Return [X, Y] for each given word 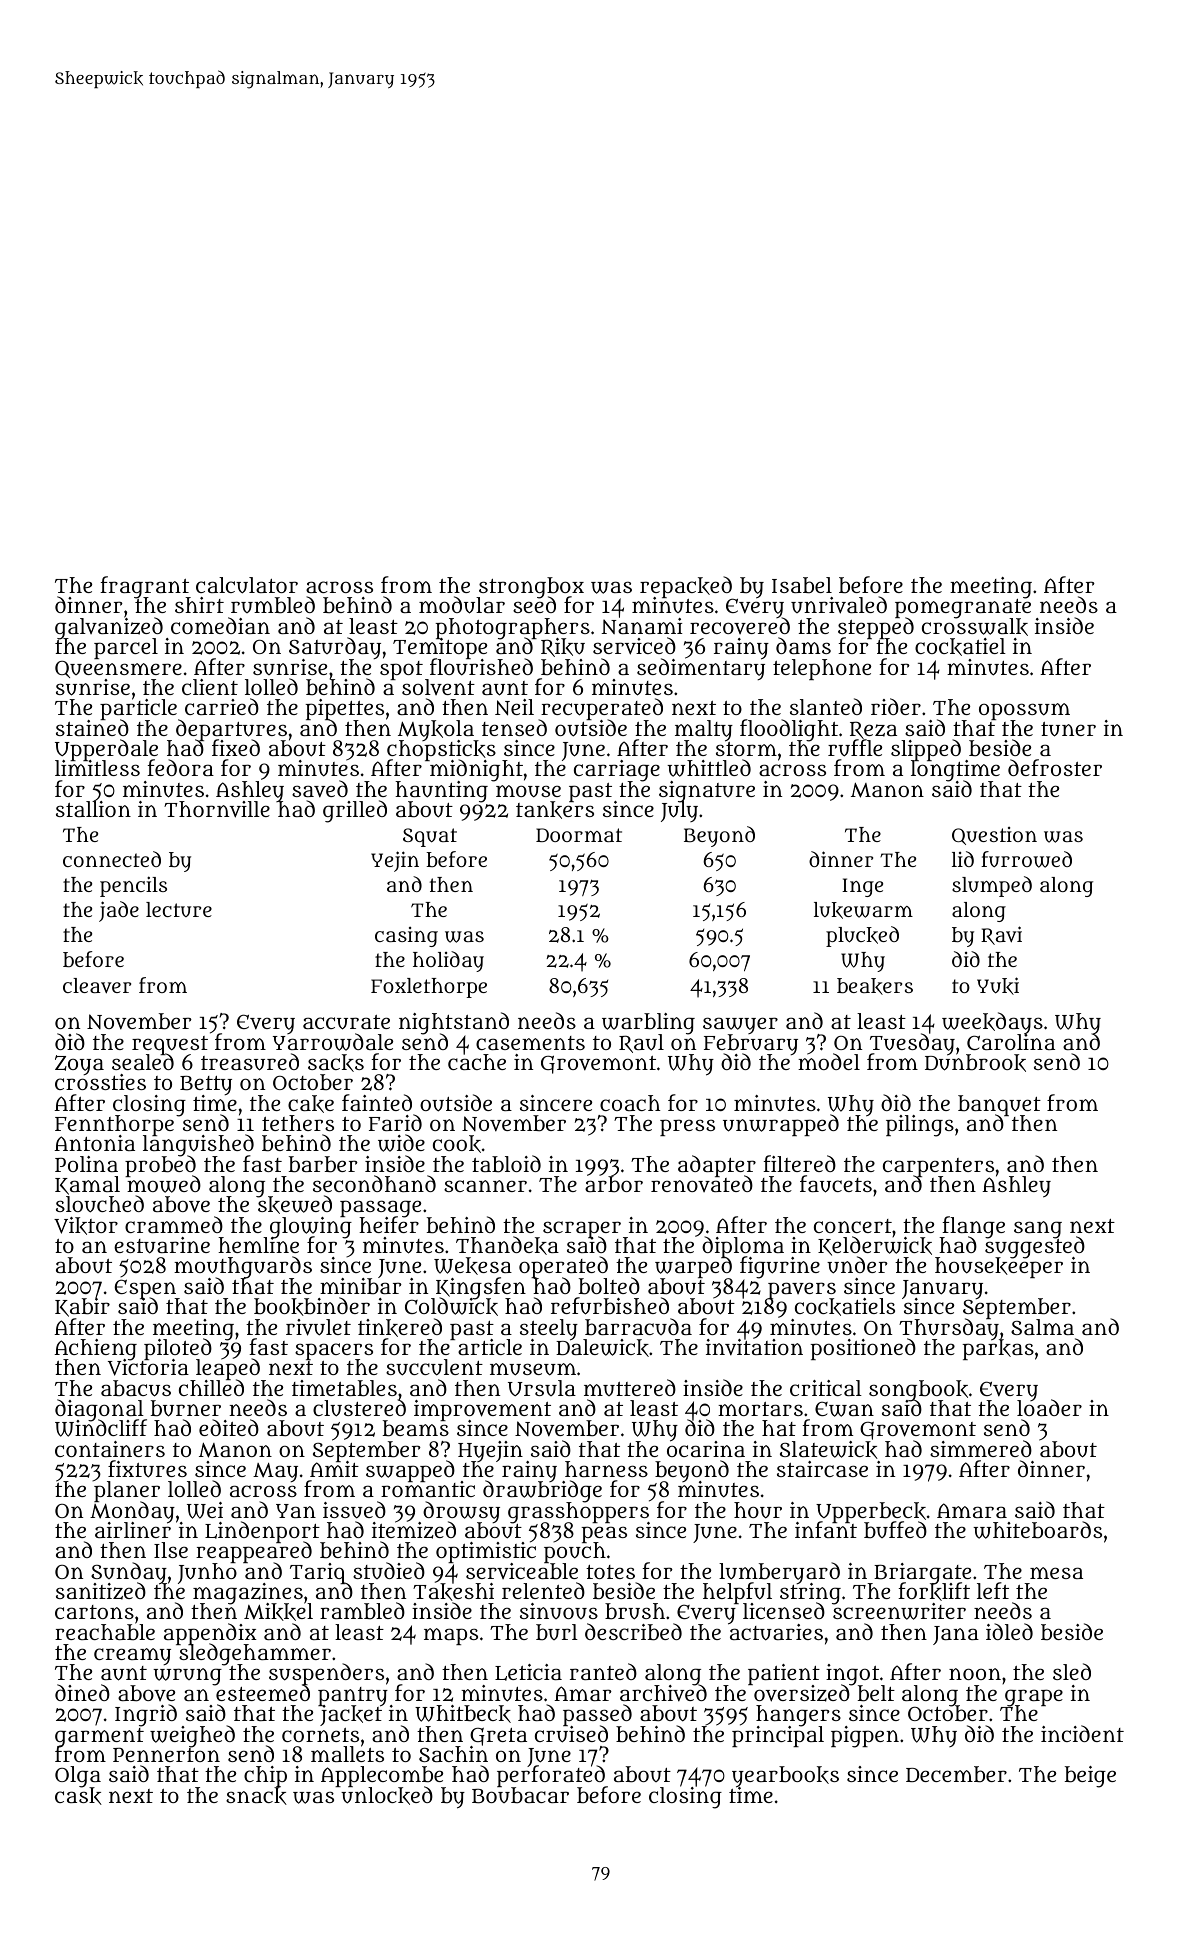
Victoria [148, 1368]
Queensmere [118, 669]
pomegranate [963, 609]
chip [265, 1777]
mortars [760, 1409]
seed [534, 605]
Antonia [94, 1143]
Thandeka [507, 1245]
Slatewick [829, 1450]
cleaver [97, 986]
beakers [875, 986]
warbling [648, 1024]
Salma [1042, 1327]
